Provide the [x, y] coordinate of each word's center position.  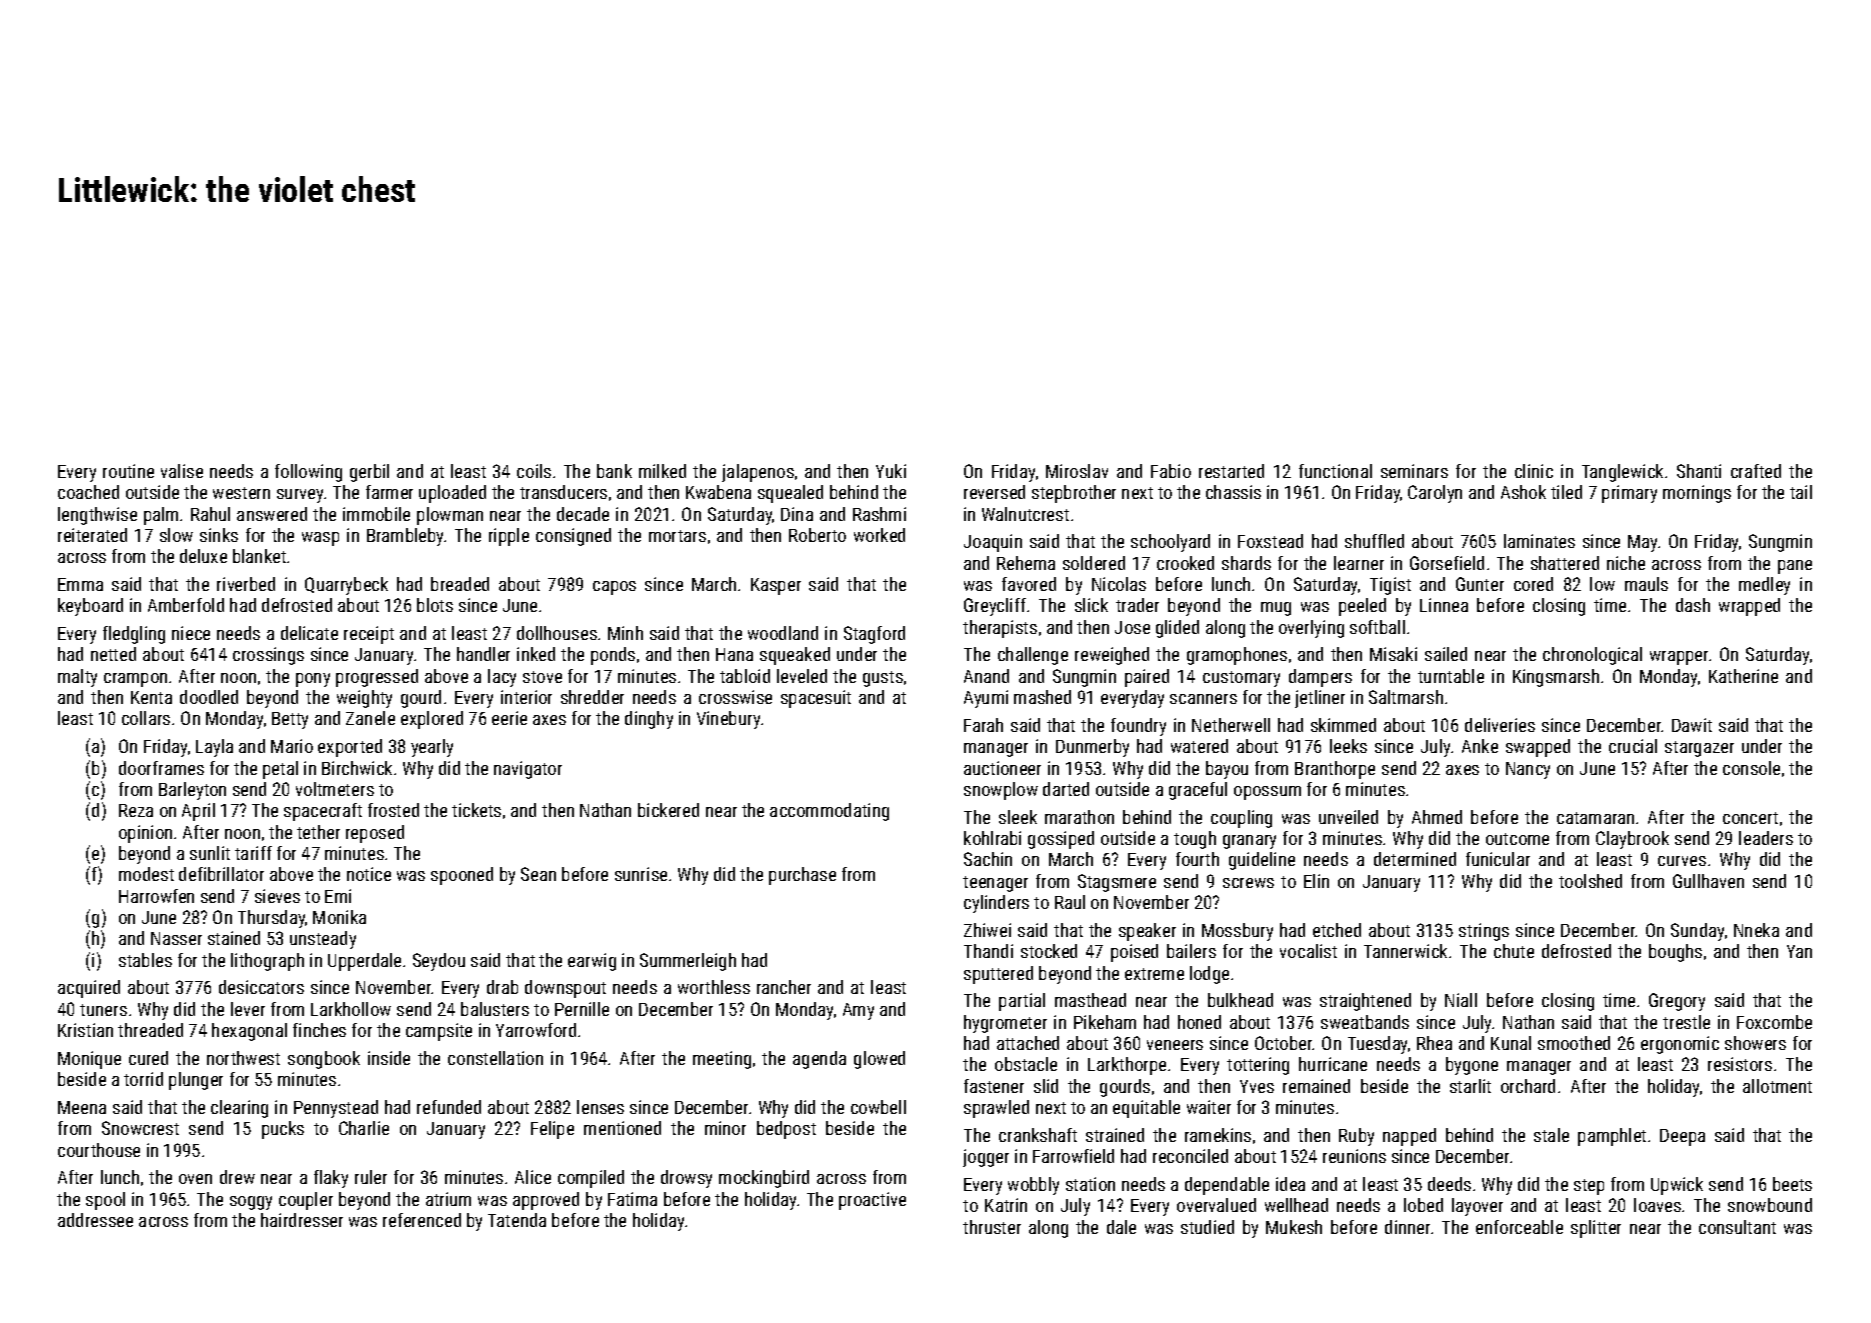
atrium [448, 1199]
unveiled [1348, 817]
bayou [1227, 770]
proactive [872, 1201]
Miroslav [1077, 471]
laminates [1539, 541]
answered [272, 514]
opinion [145, 834]
